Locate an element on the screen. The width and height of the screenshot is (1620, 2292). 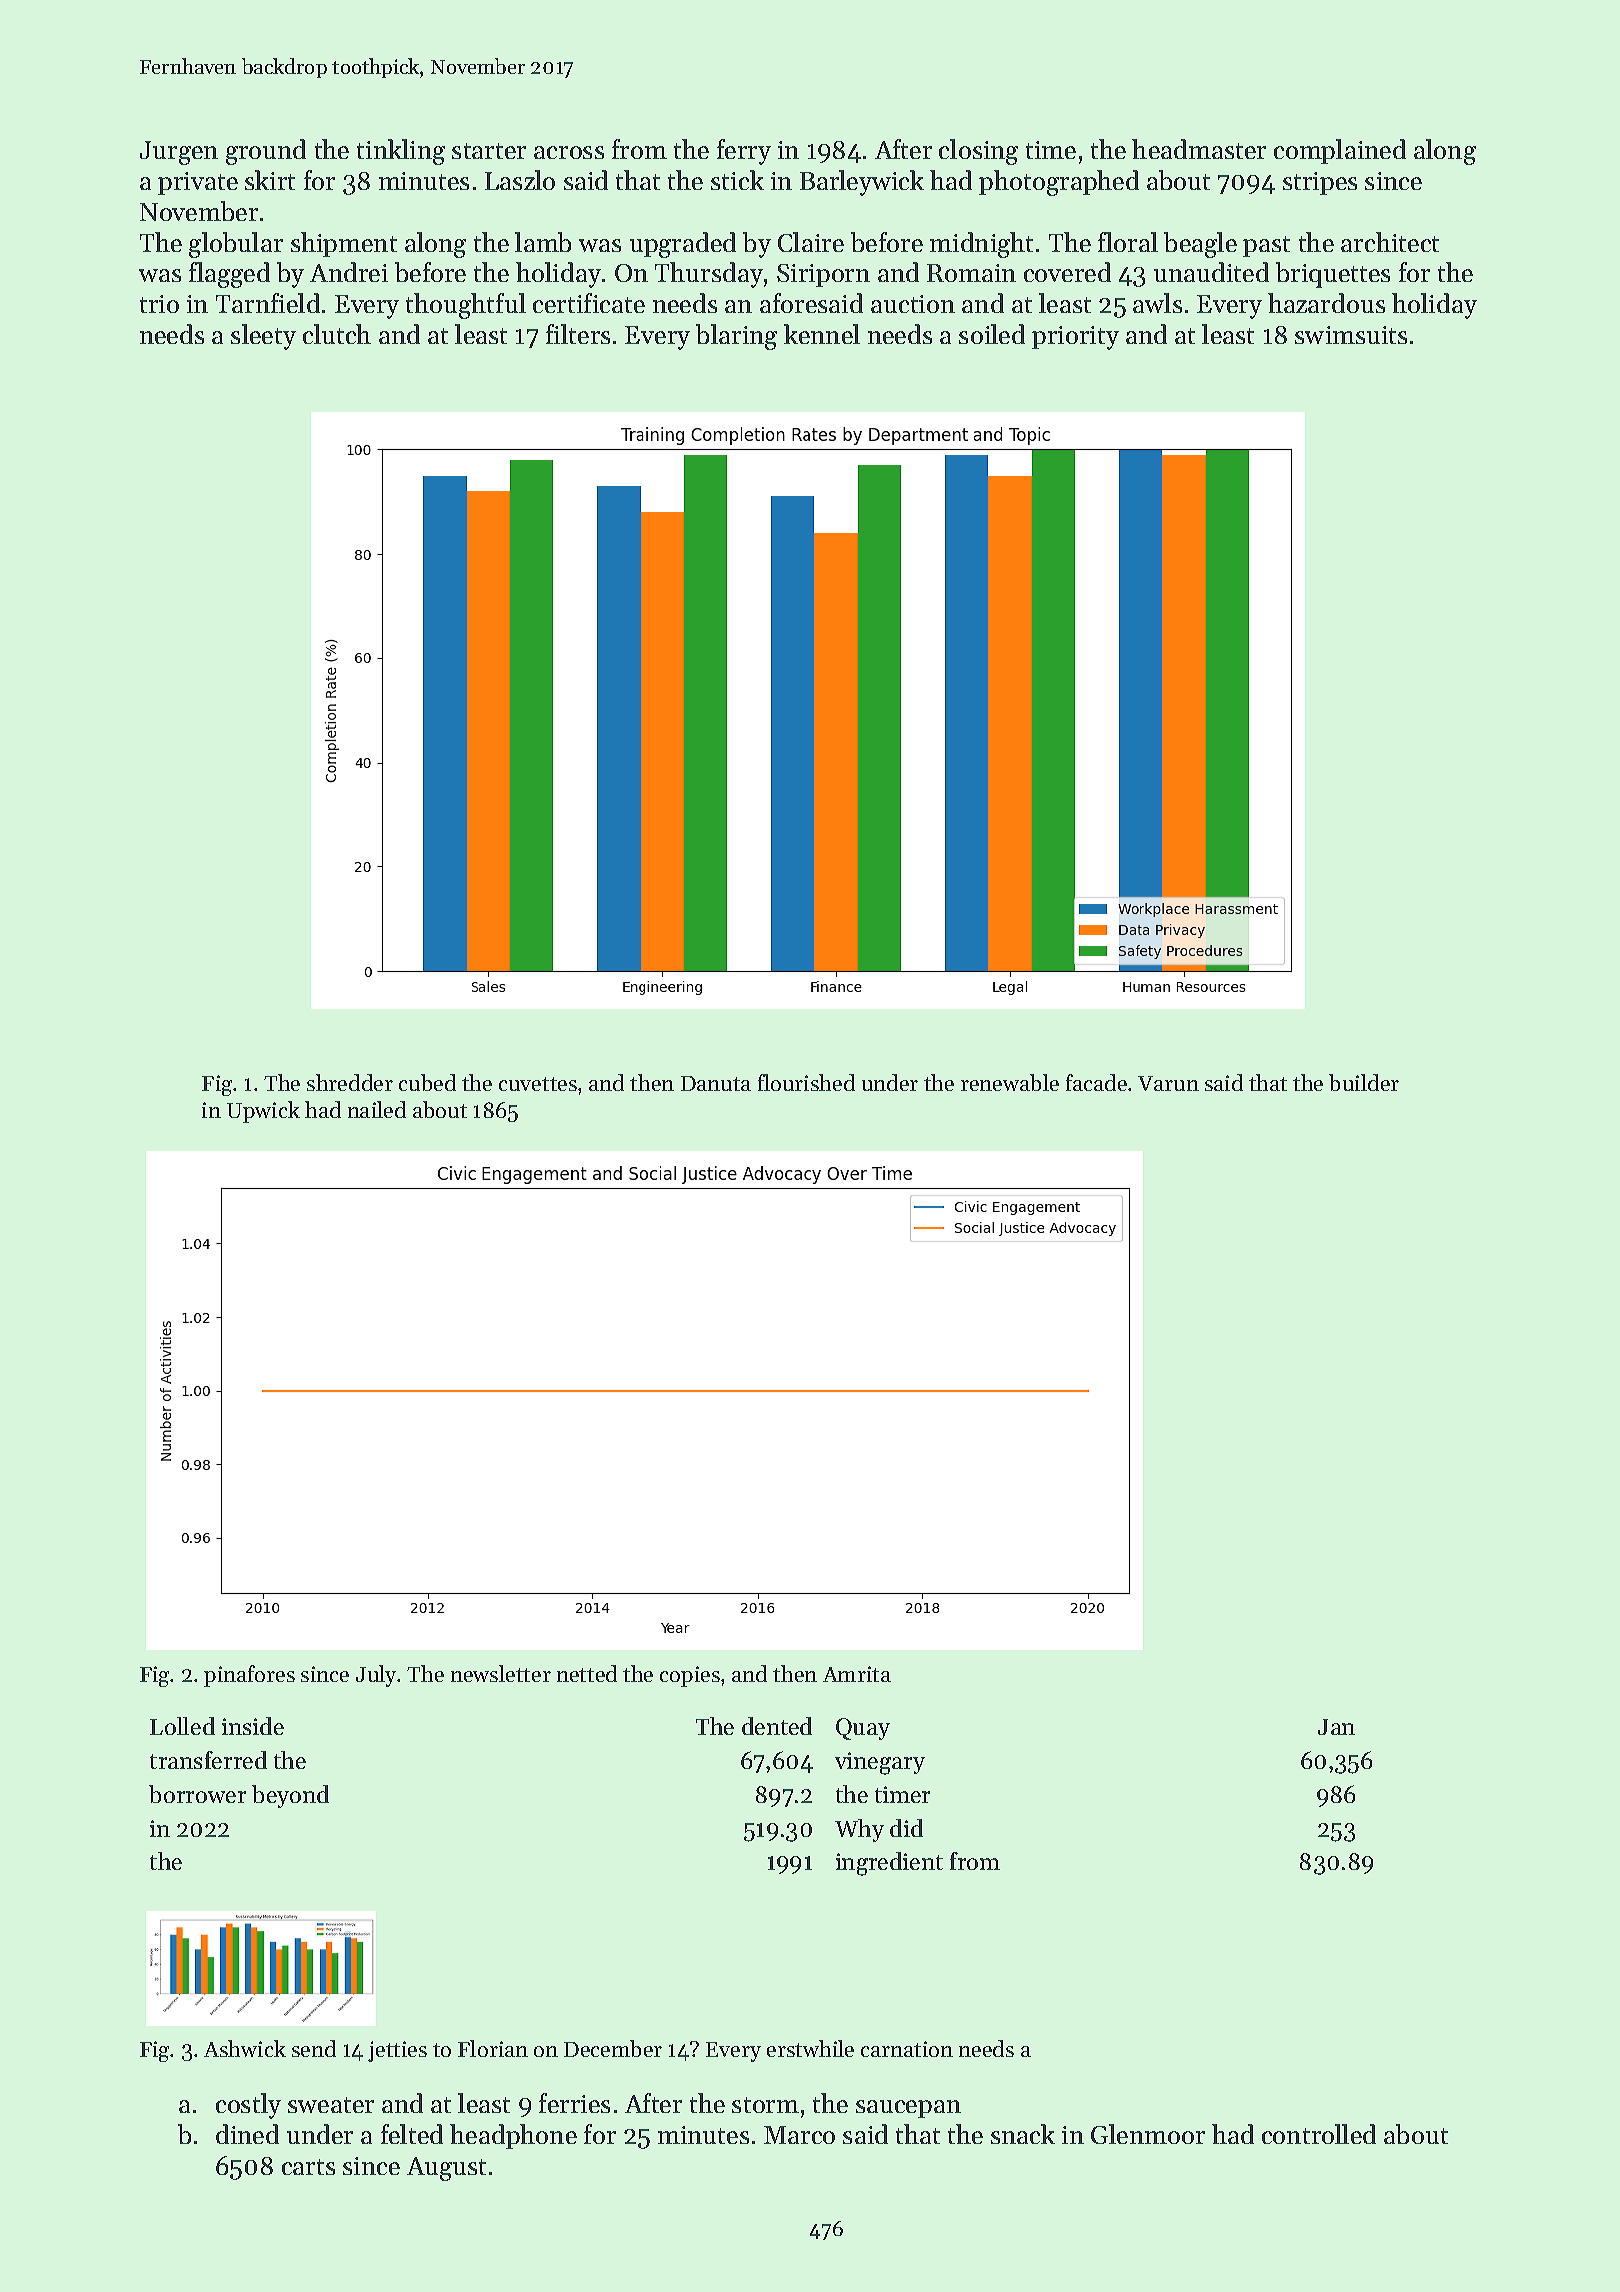
Varun is located at coordinates (1168, 1083).
